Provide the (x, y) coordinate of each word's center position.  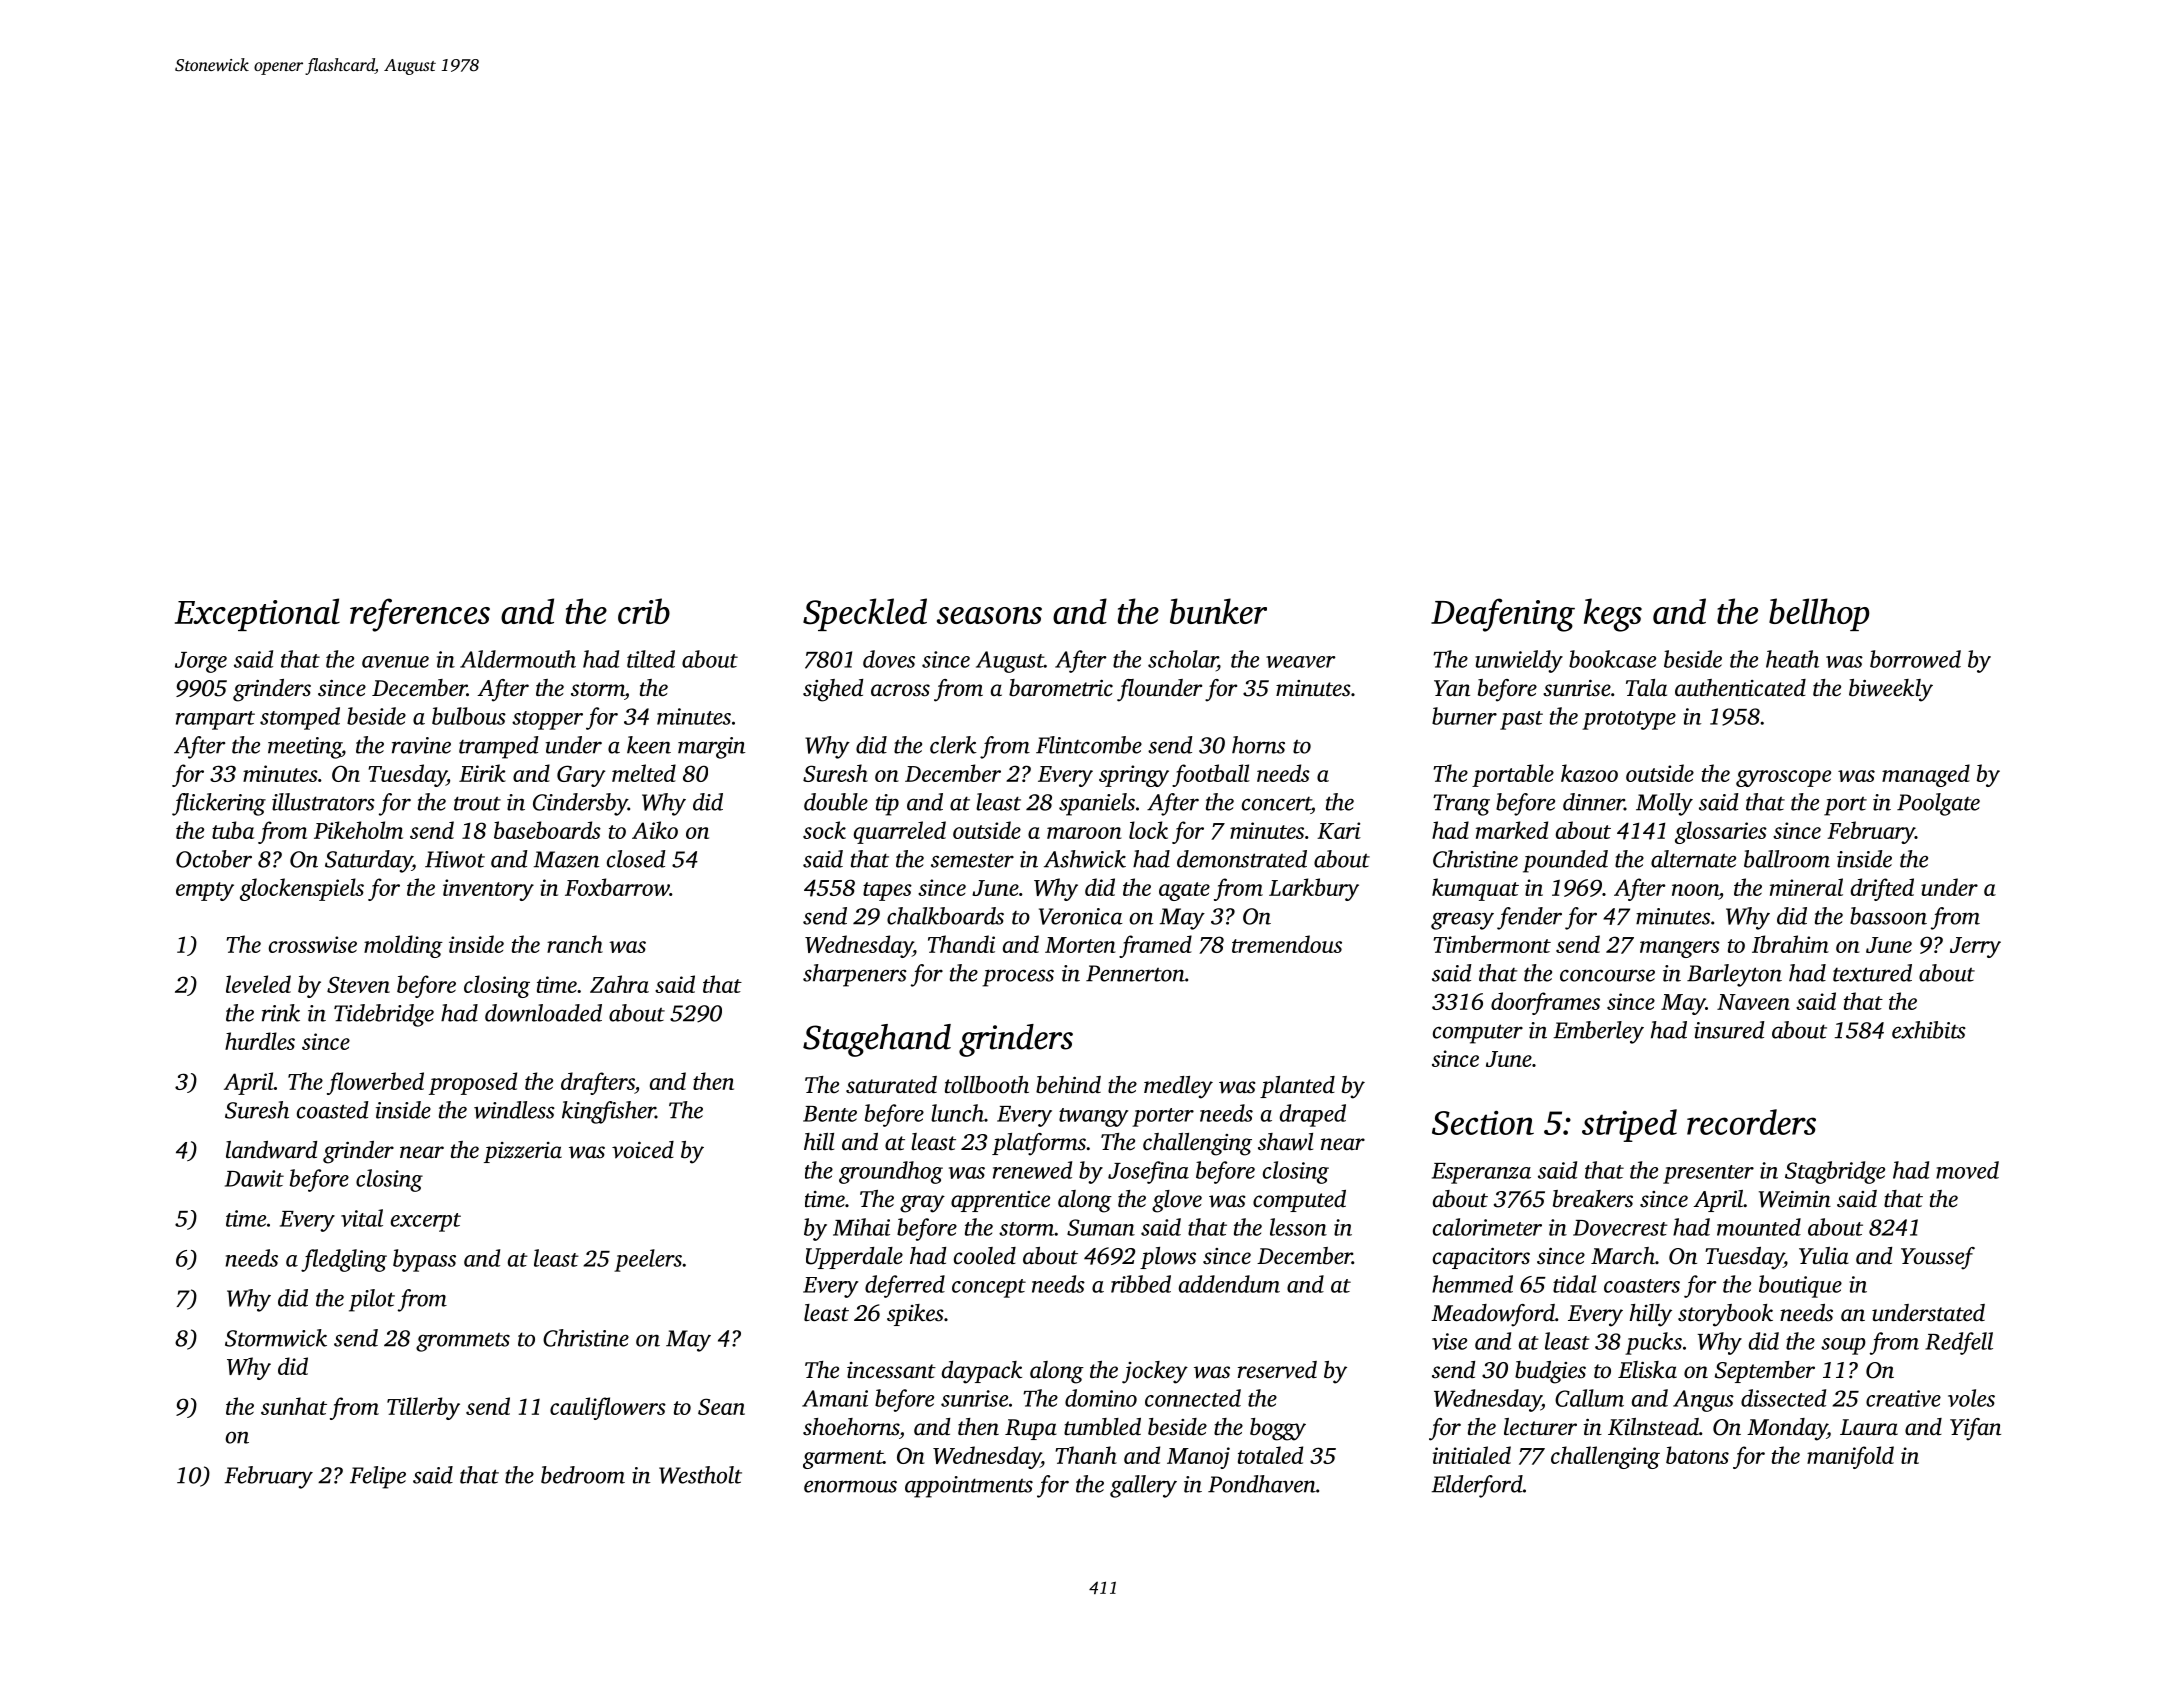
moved (1967, 1170)
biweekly (1891, 690)
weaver (1301, 662)
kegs (1613, 615)
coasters (1642, 1286)
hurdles (260, 1041)
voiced (643, 1150)
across (900, 690)
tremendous (1287, 944)
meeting (305, 748)
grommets (463, 1342)
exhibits (1929, 1030)
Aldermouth (518, 659)
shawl (1285, 1142)
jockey (1155, 1372)
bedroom (583, 1475)
